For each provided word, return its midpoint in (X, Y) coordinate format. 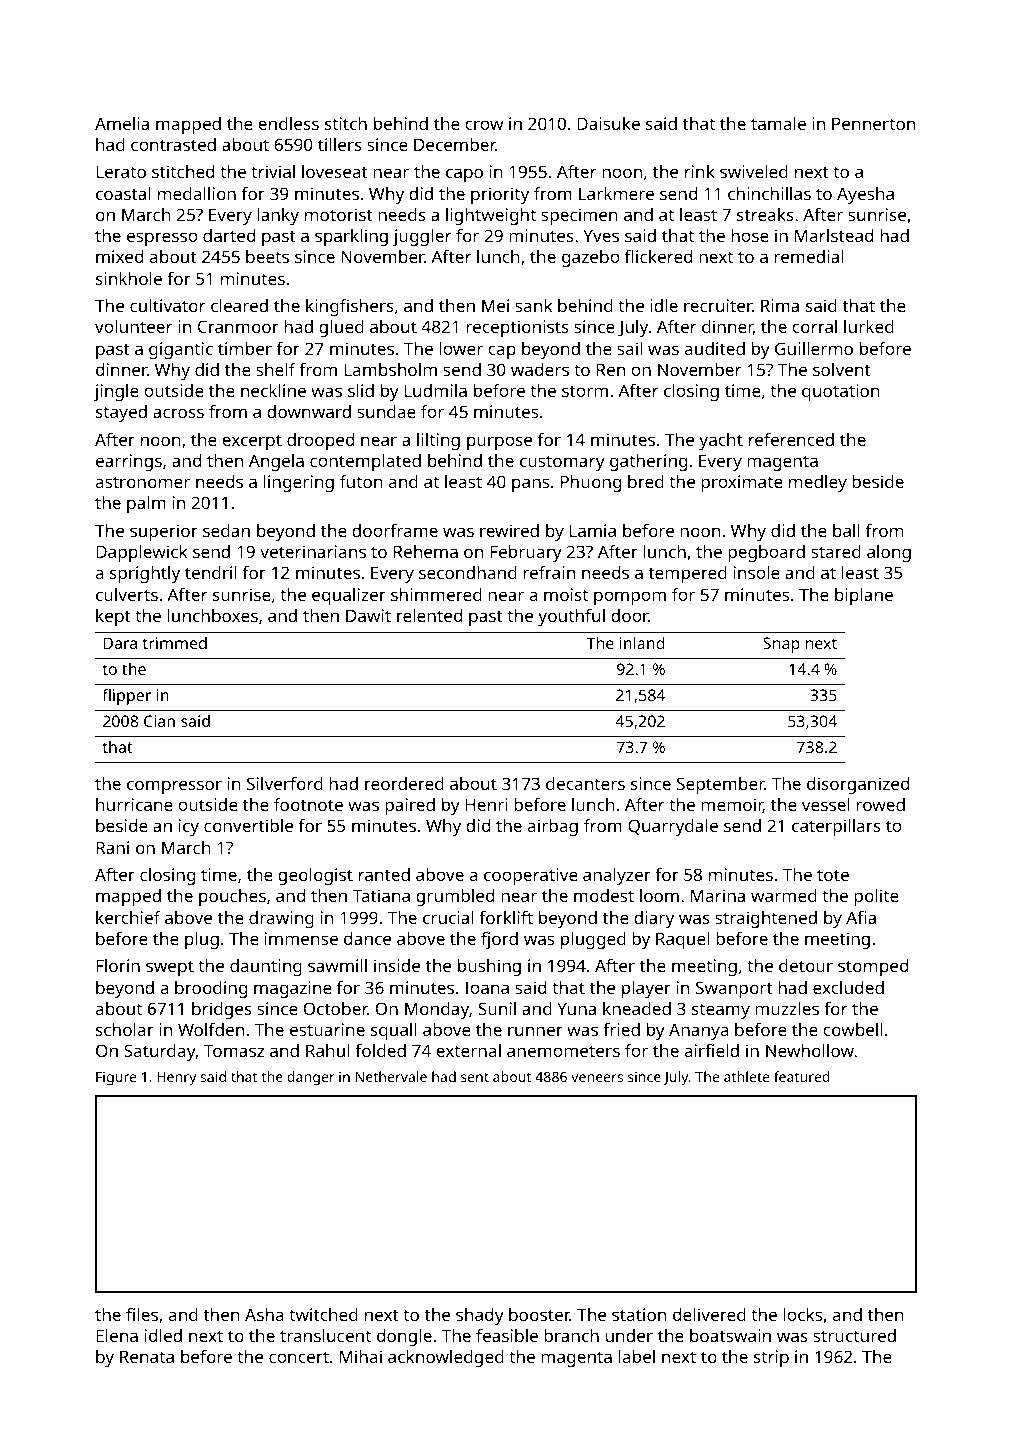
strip (771, 1358)
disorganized (858, 785)
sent (475, 1077)
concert (299, 1357)
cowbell (853, 1029)
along (889, 553)
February (526, 553)
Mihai (361, 1356)
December (455, 144)
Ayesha (865, 195)
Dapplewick (141, 553)
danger (310, 1078)
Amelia (122, 123)
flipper (127, 697)
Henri (486, 804)
